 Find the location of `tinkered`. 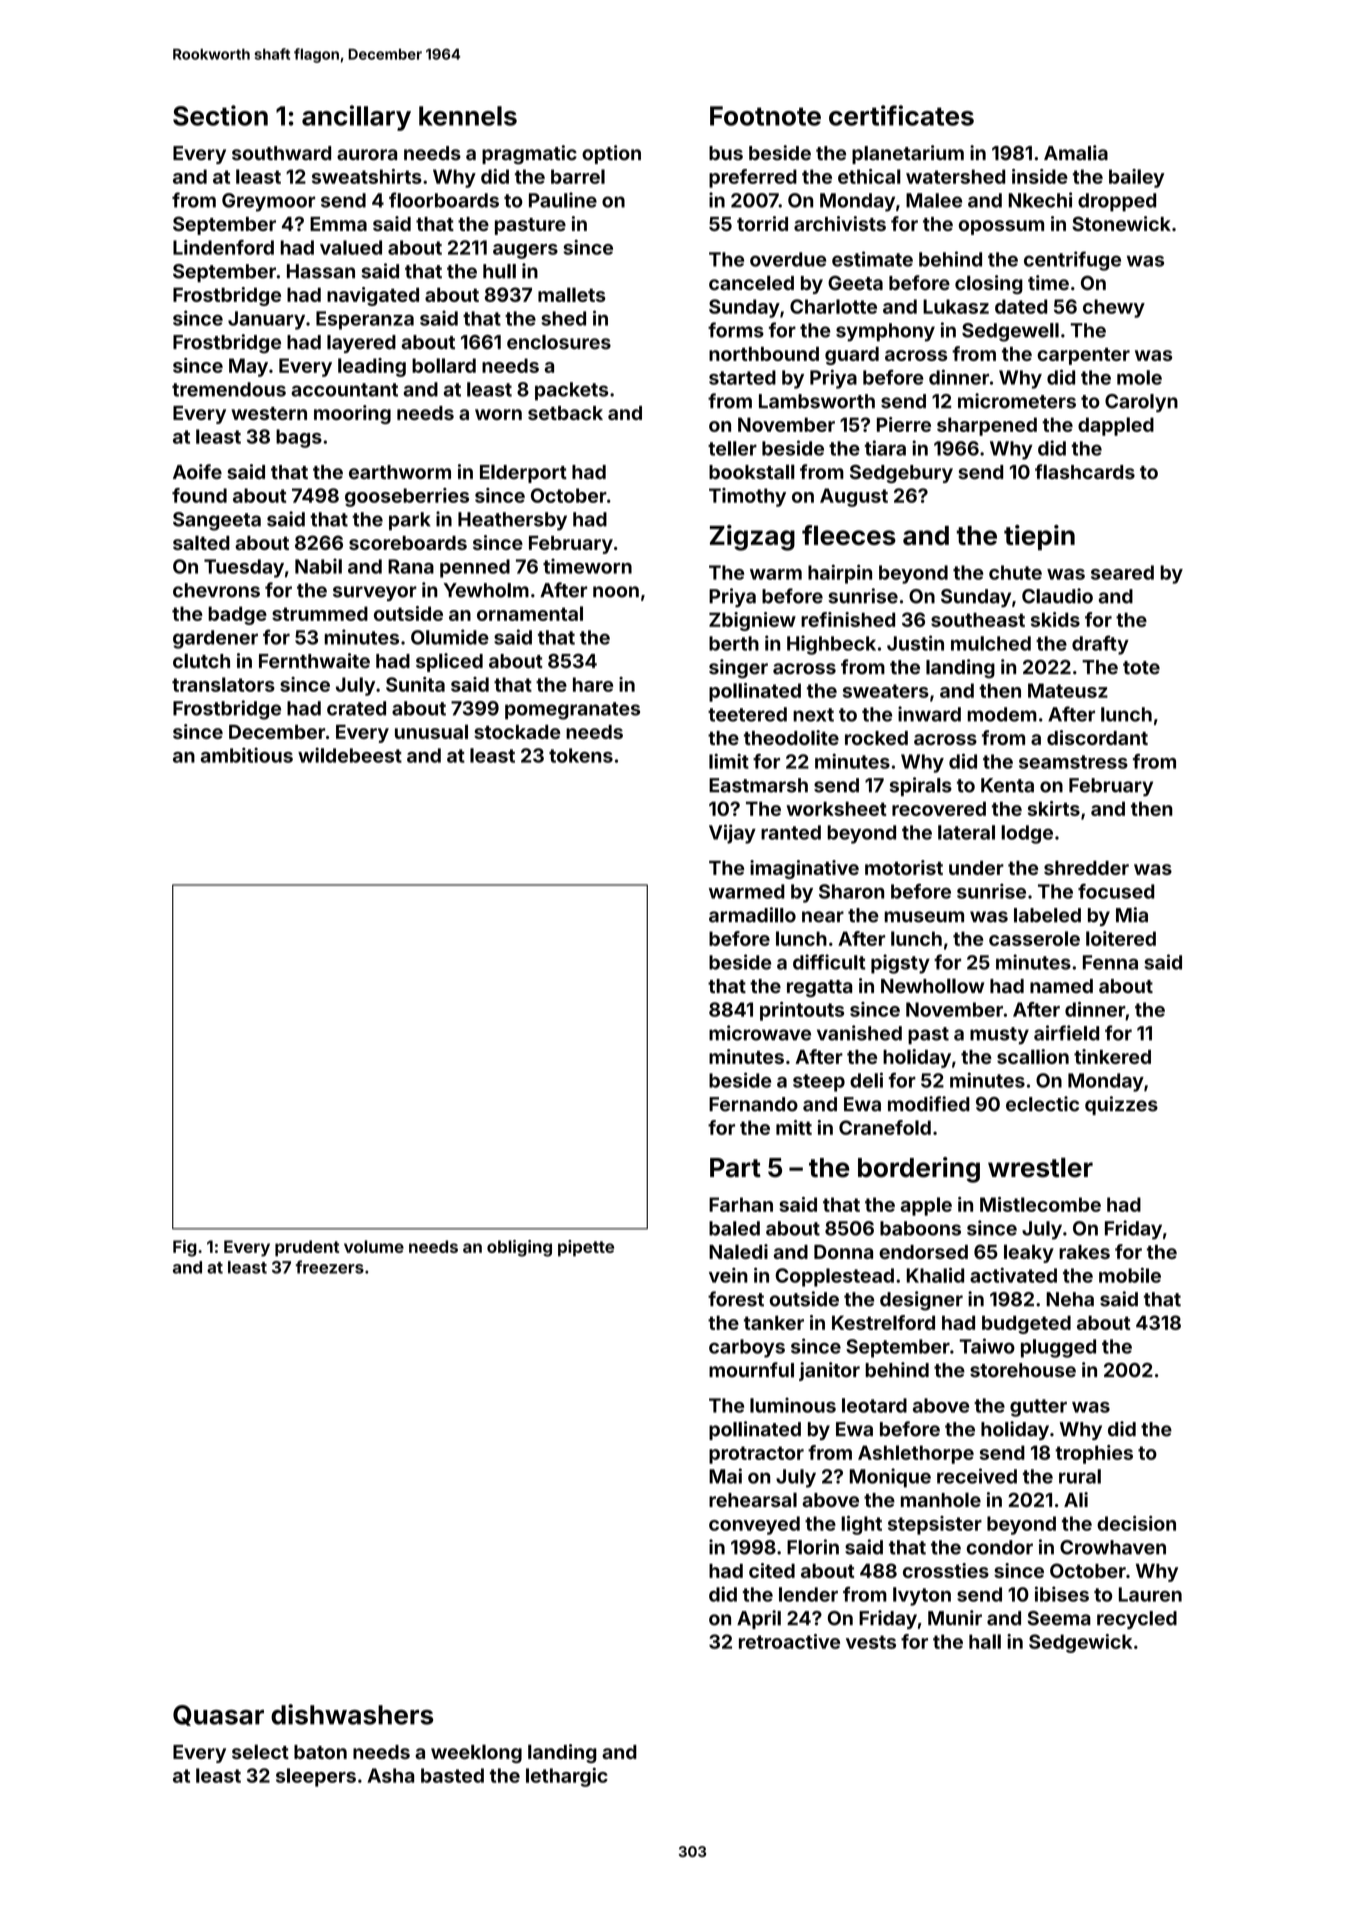

tinkered is located at coordinates (1112, 1056).
